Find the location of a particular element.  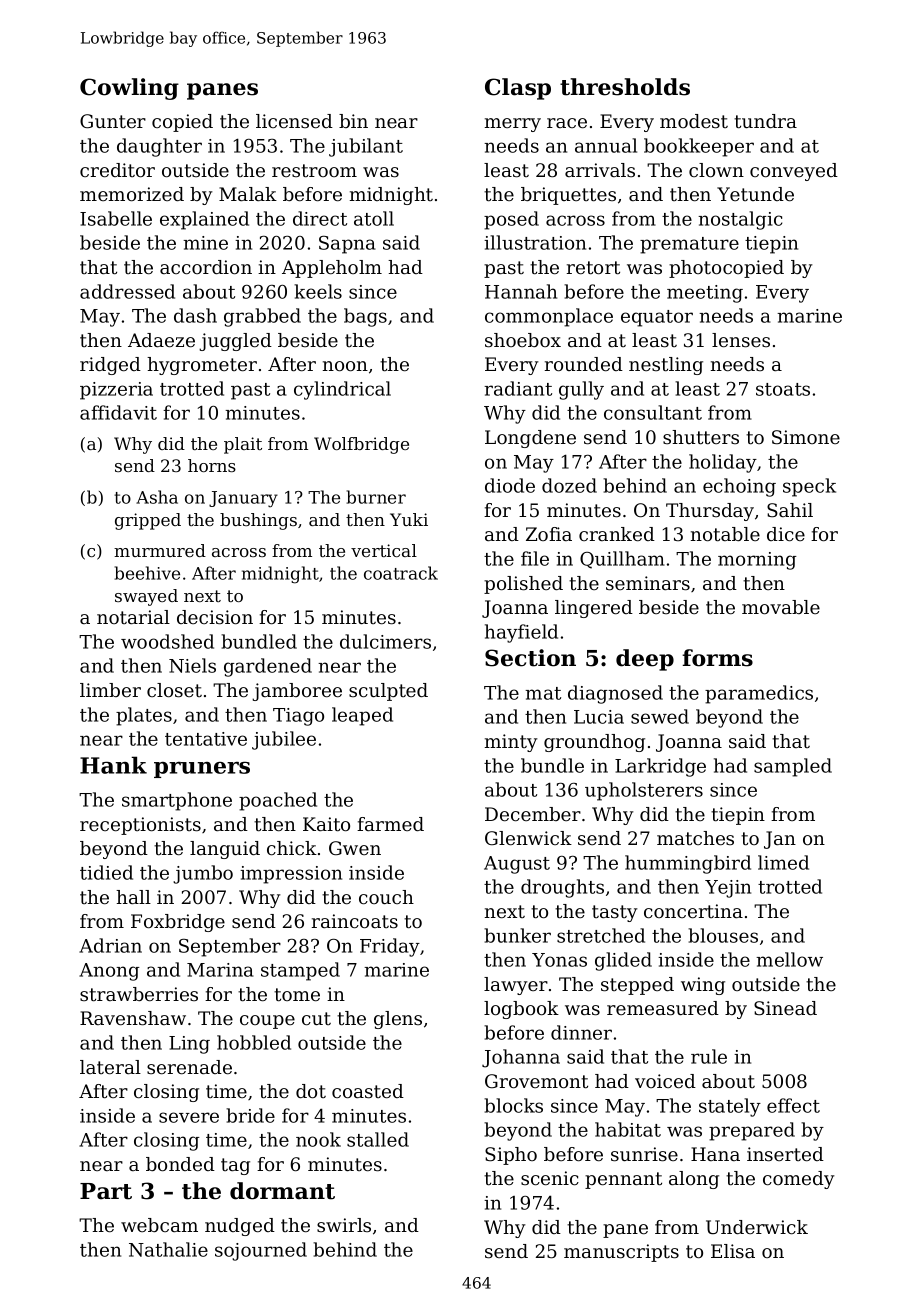

pruners is located at coordinates (202, 769).
